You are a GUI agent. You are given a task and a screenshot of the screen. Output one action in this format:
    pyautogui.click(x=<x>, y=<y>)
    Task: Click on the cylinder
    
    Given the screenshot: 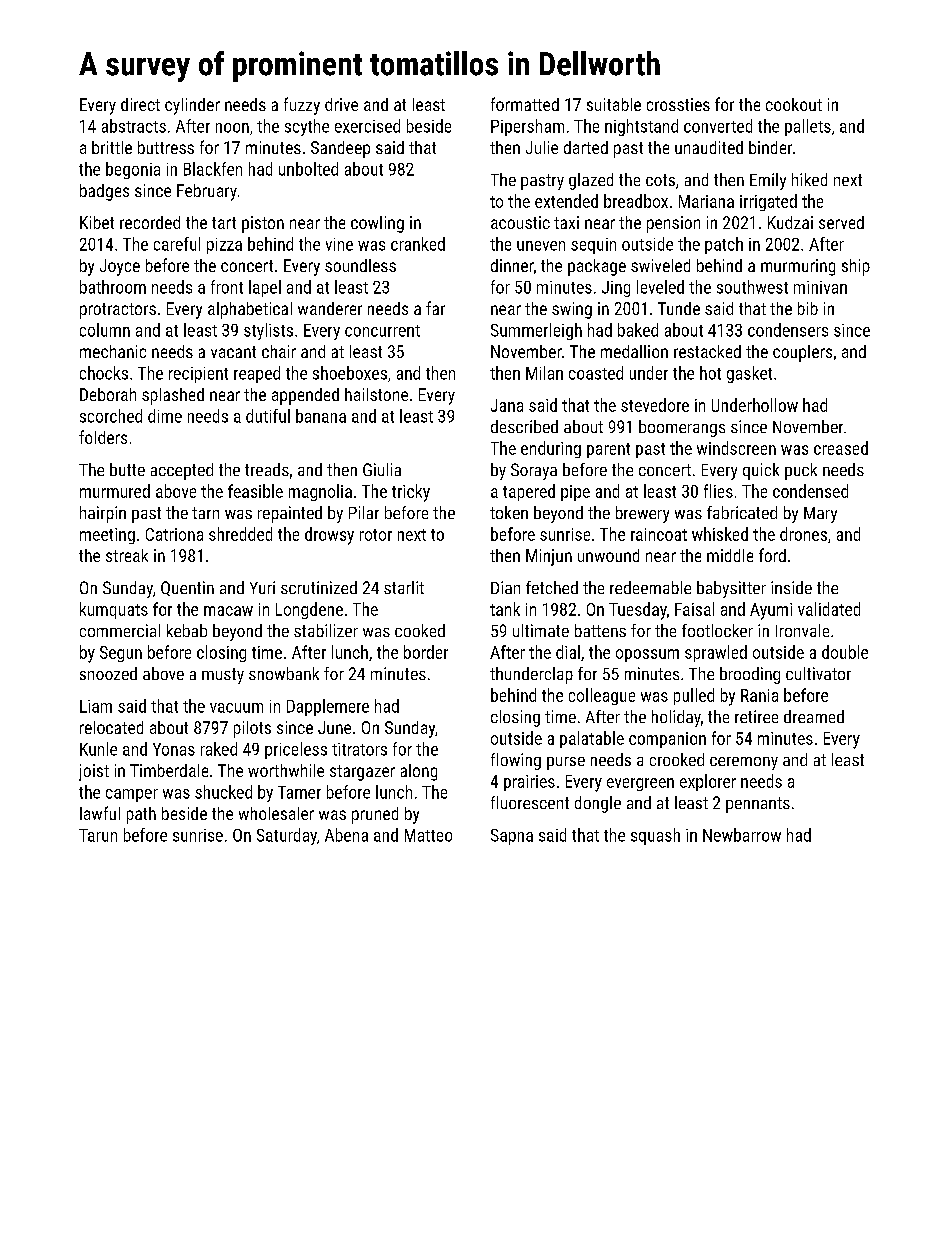 What is the action you would take?
    pyautogui.click(x=192, y=106)
